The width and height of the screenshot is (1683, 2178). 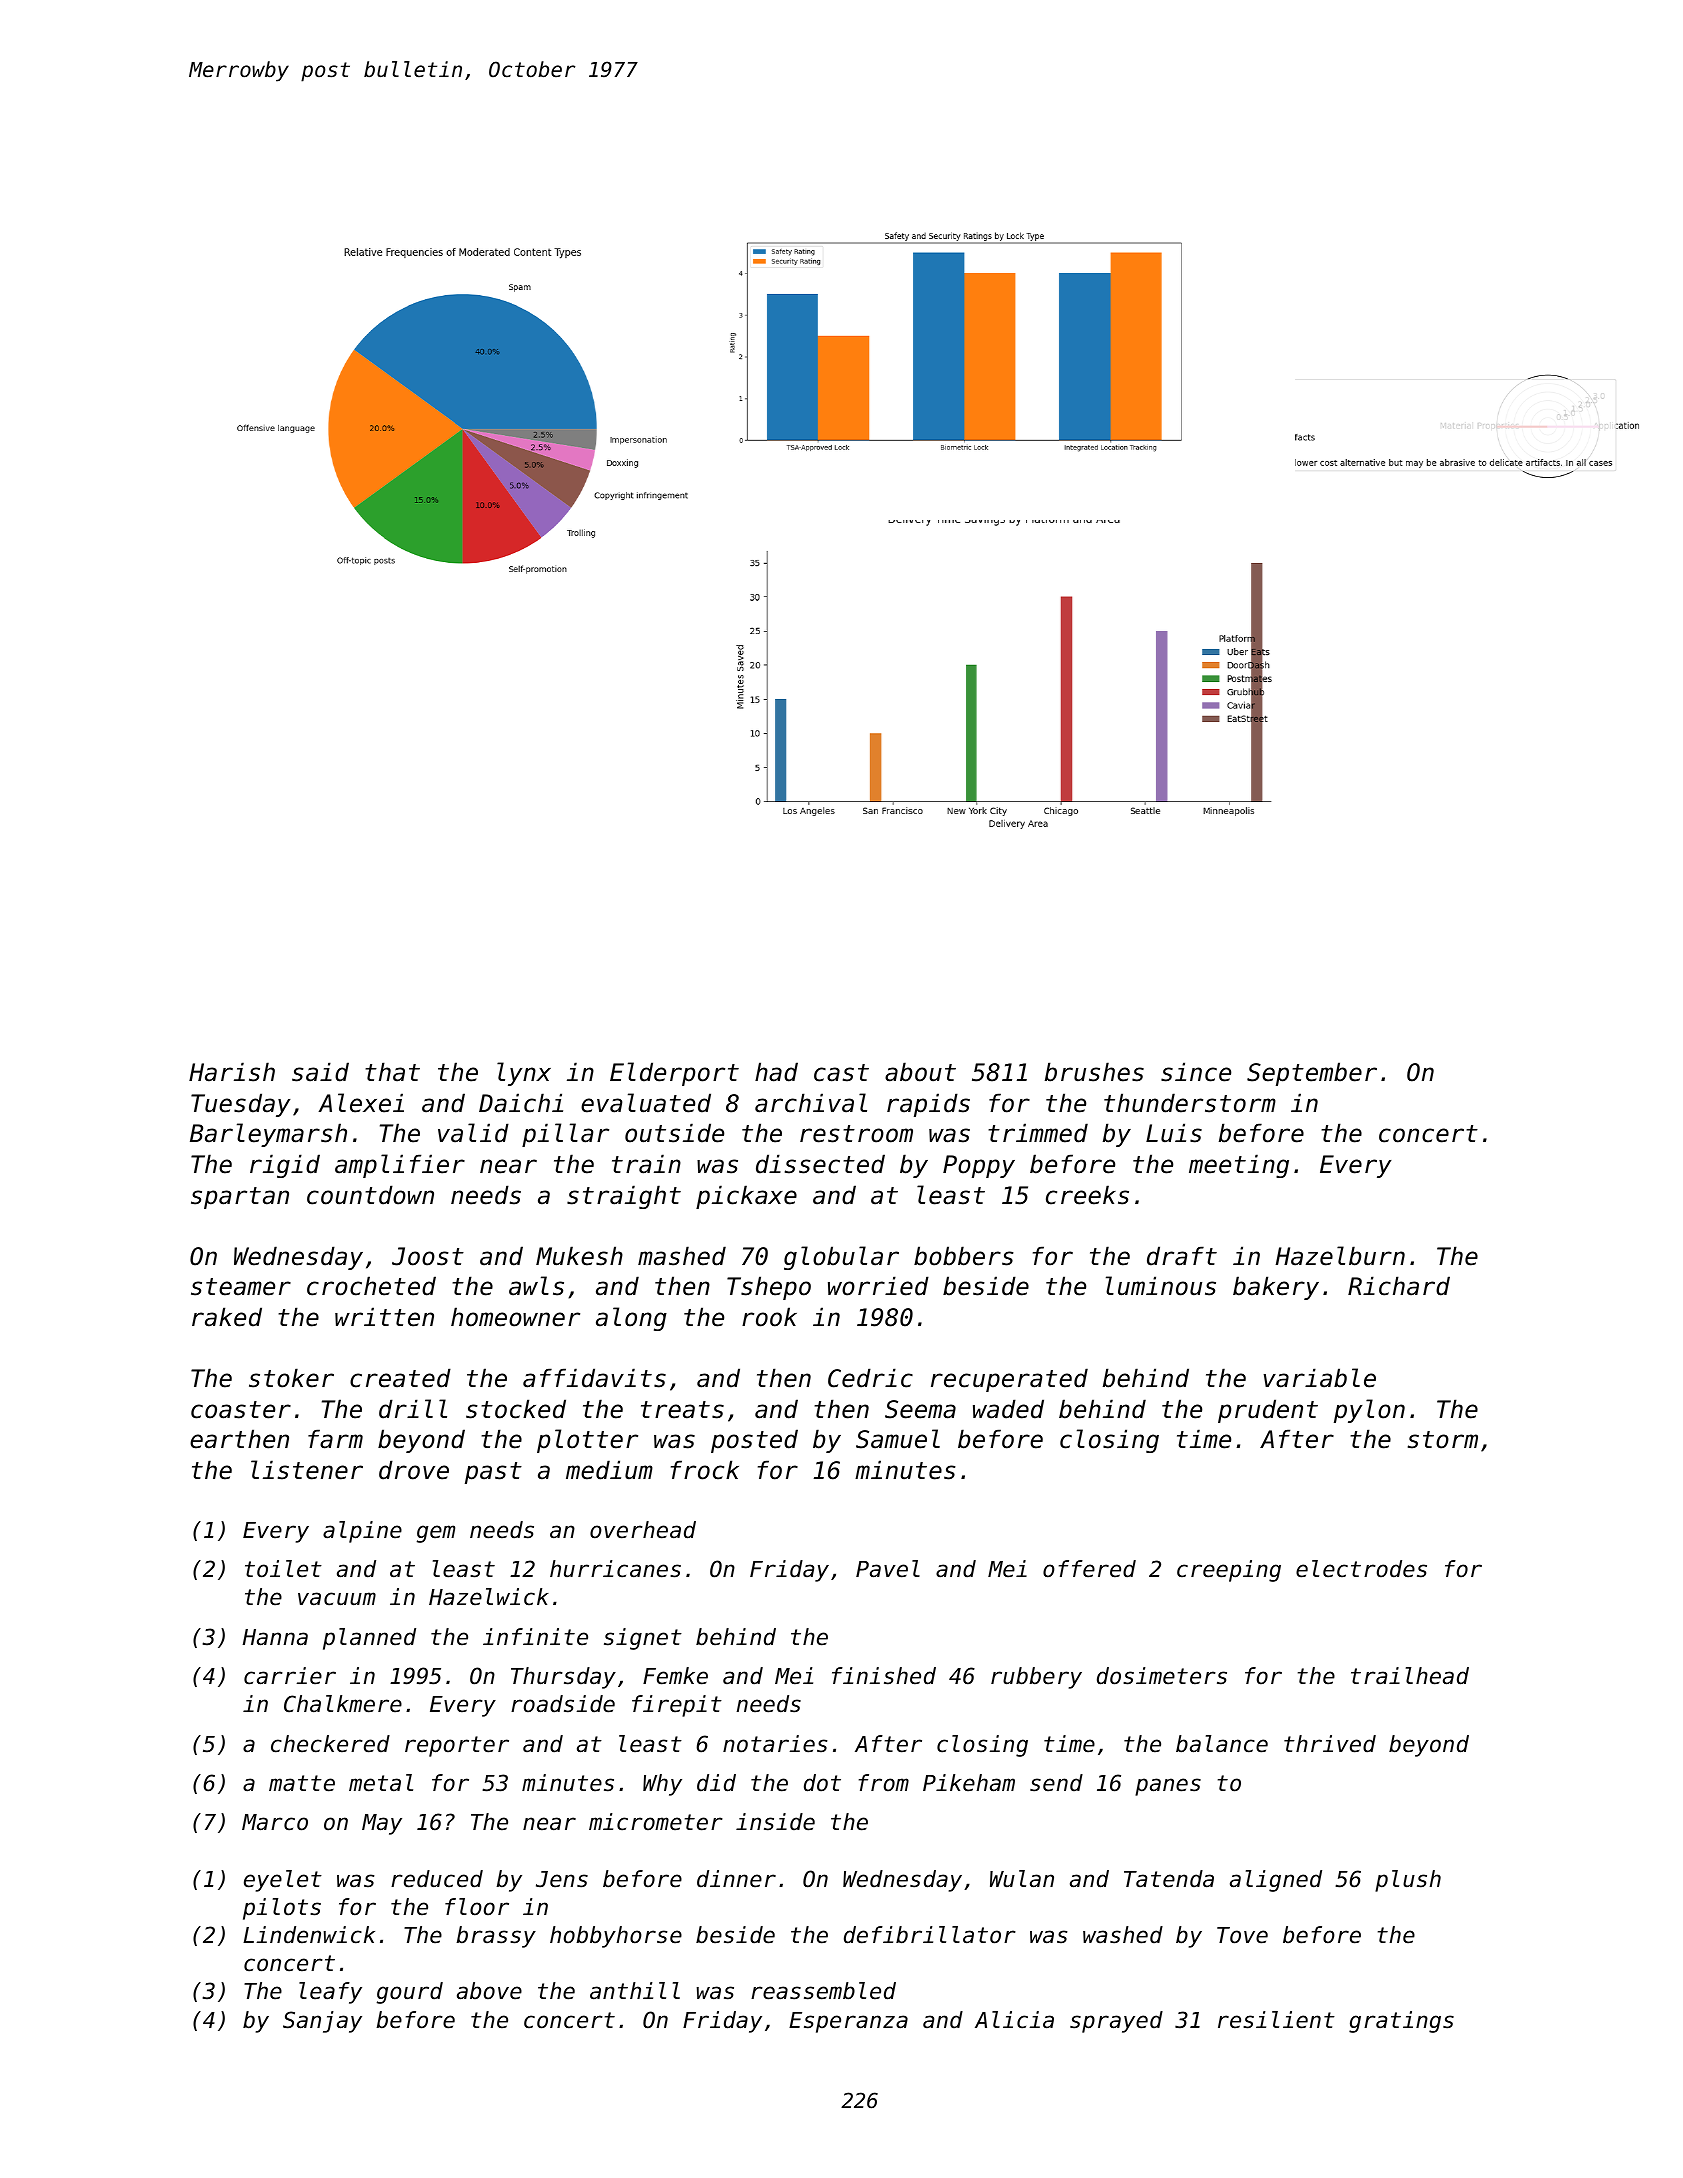 What do you see at coordinates (232, 1072) in the screenshot?
I see `Harish` at bounding box center [232, 1072].
